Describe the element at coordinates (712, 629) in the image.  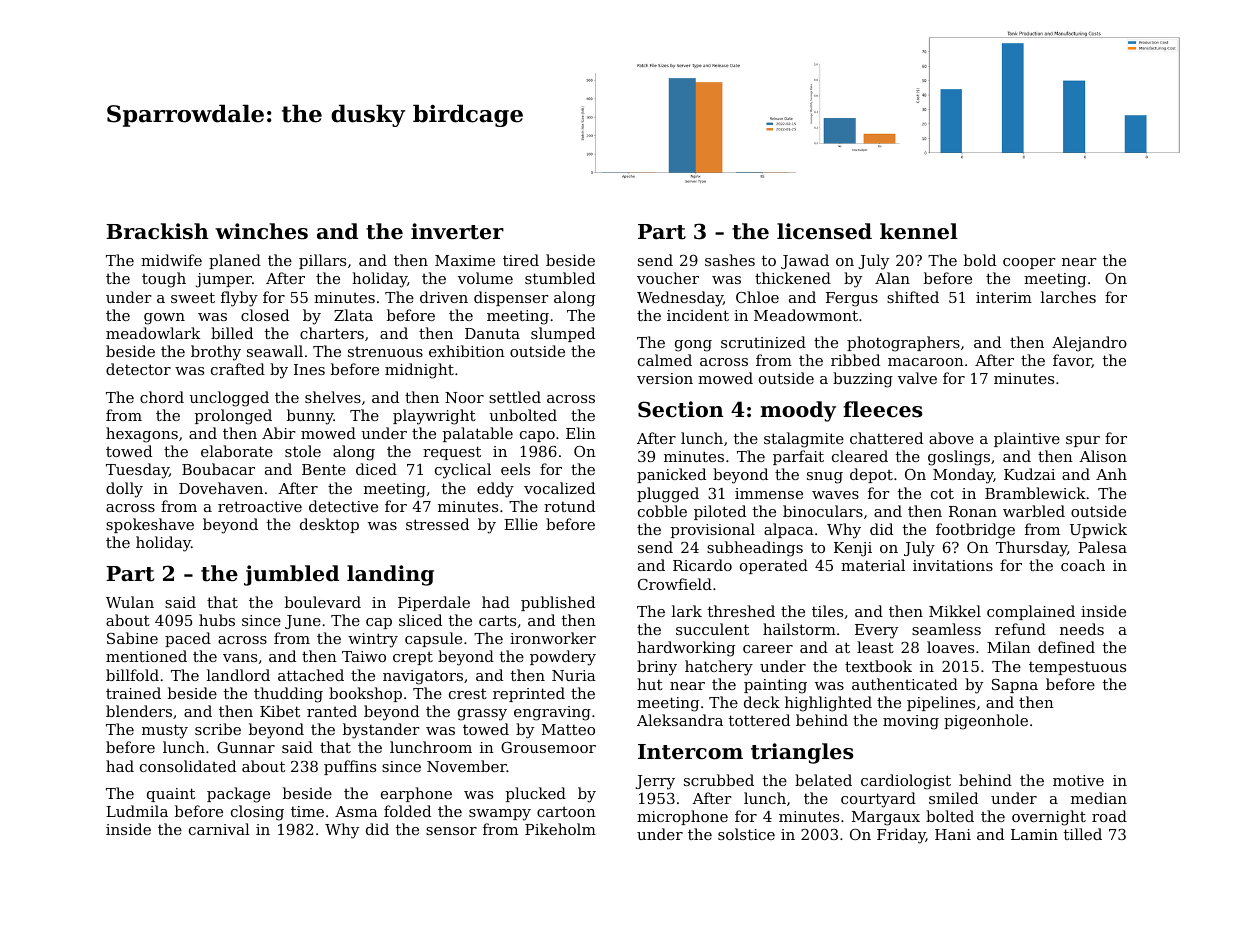
I see `succulent` at that location.
